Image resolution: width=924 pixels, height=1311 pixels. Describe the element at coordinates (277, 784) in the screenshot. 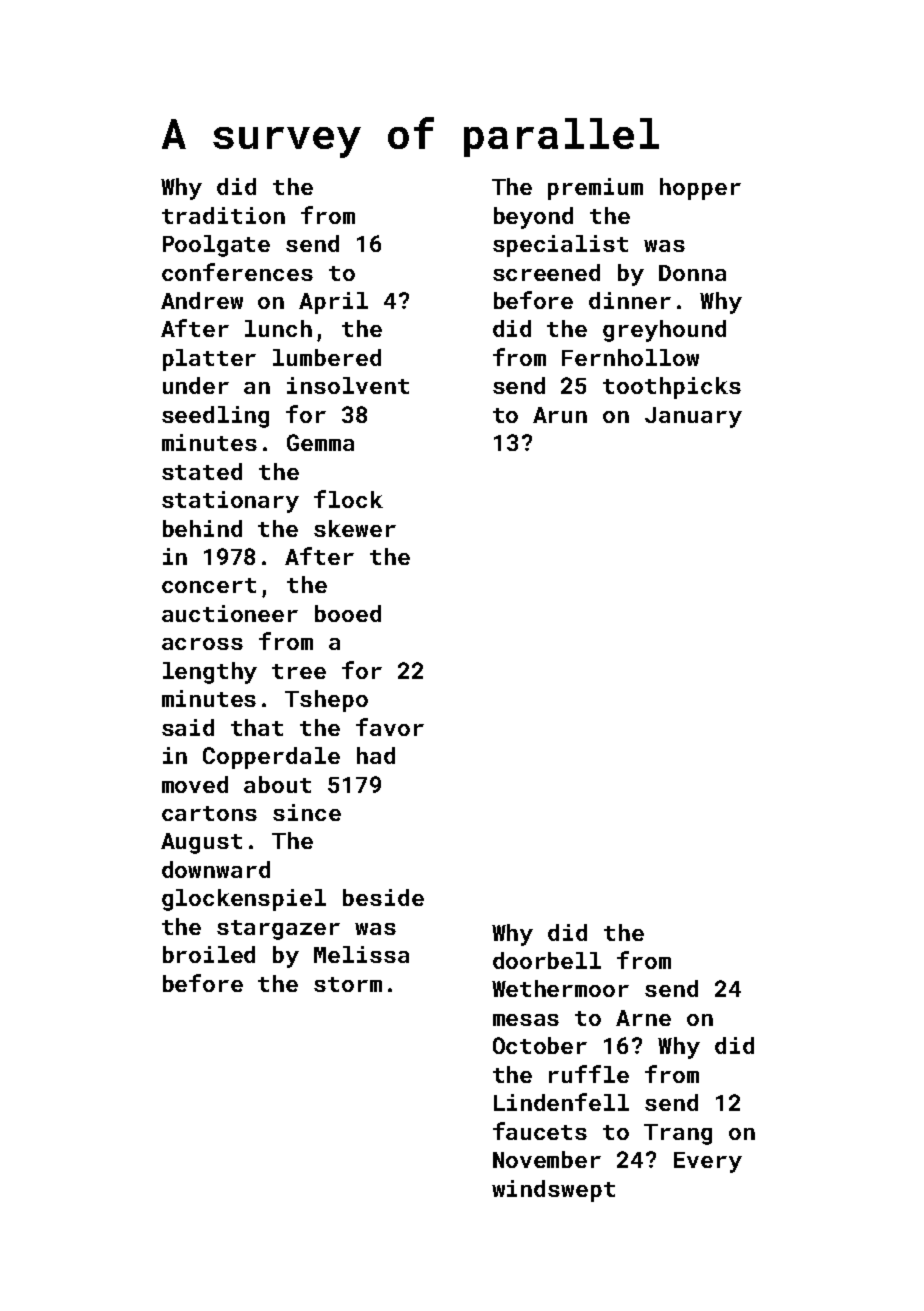

I see `about` at that location.
